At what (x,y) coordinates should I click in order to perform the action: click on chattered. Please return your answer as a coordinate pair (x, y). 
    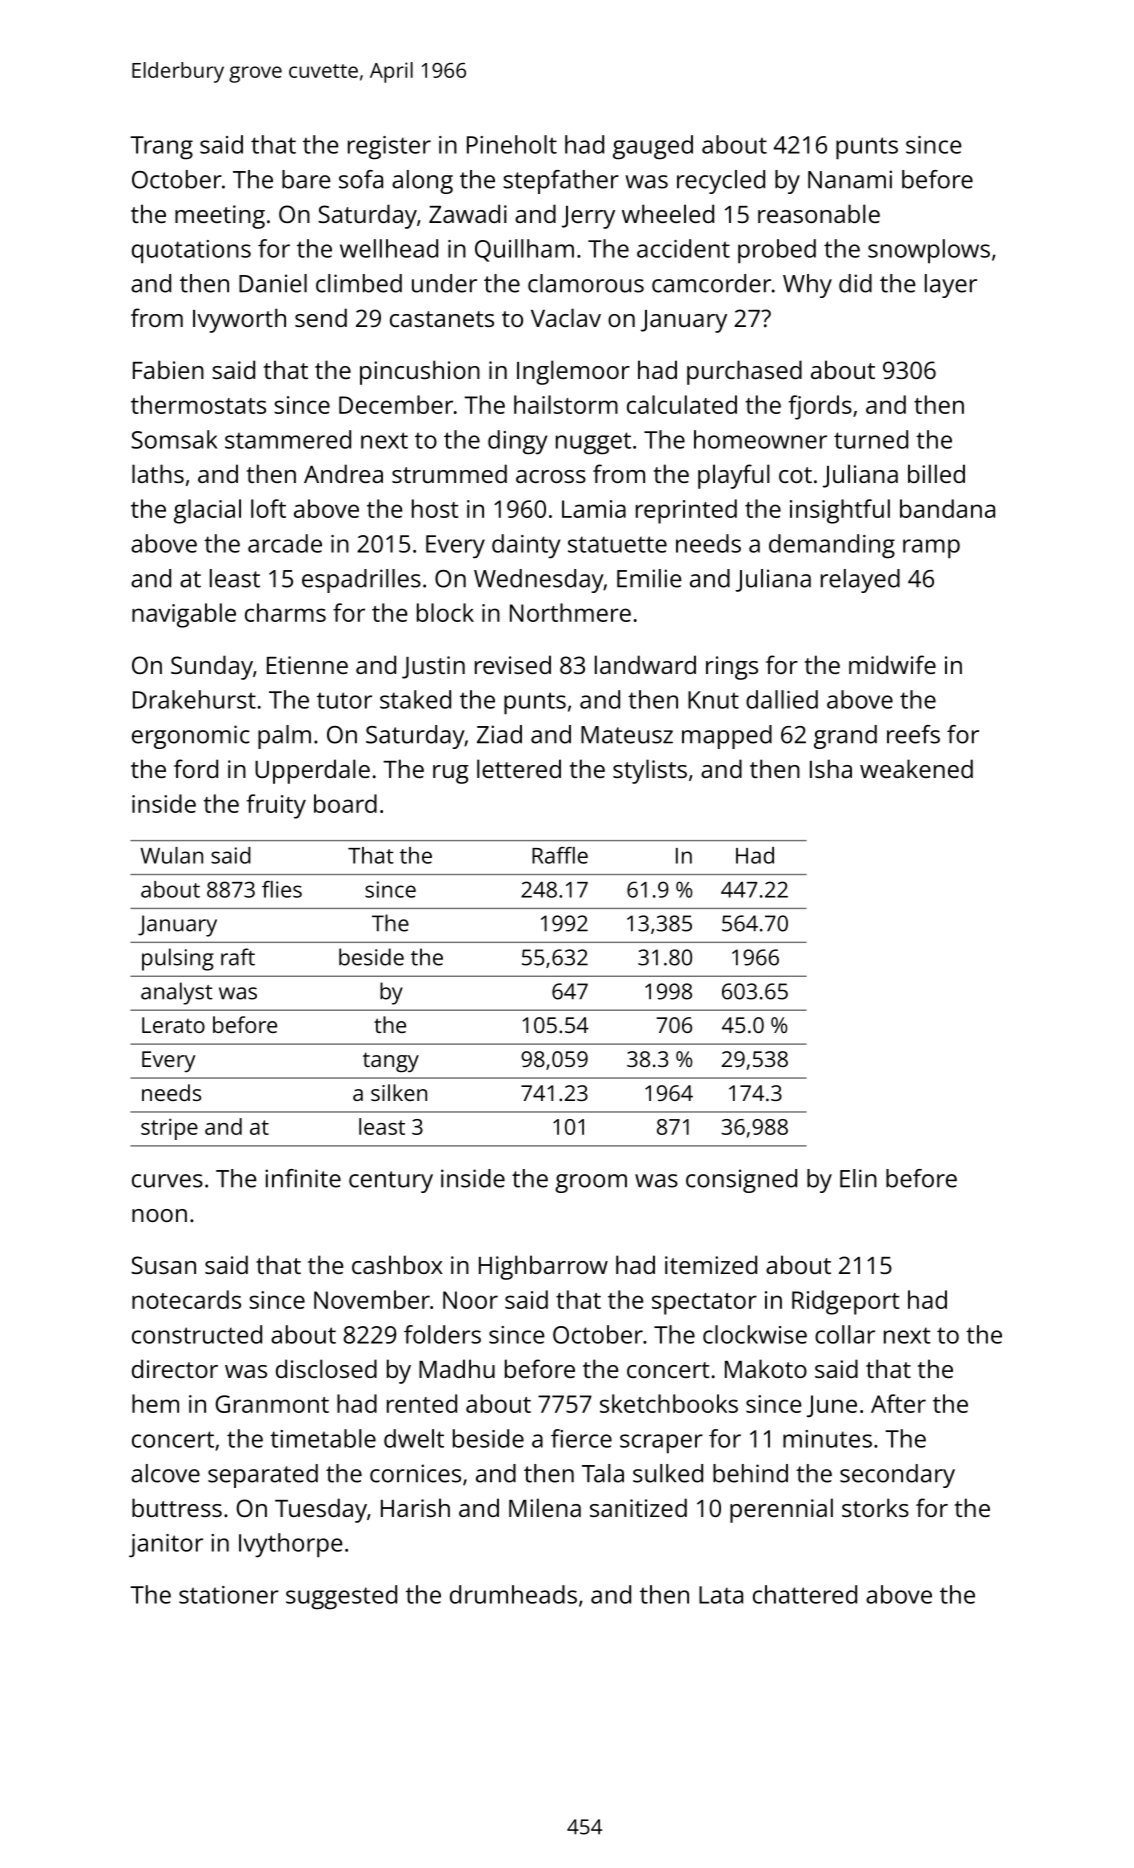
    Looking at the image, I should click on (805, 1594).
